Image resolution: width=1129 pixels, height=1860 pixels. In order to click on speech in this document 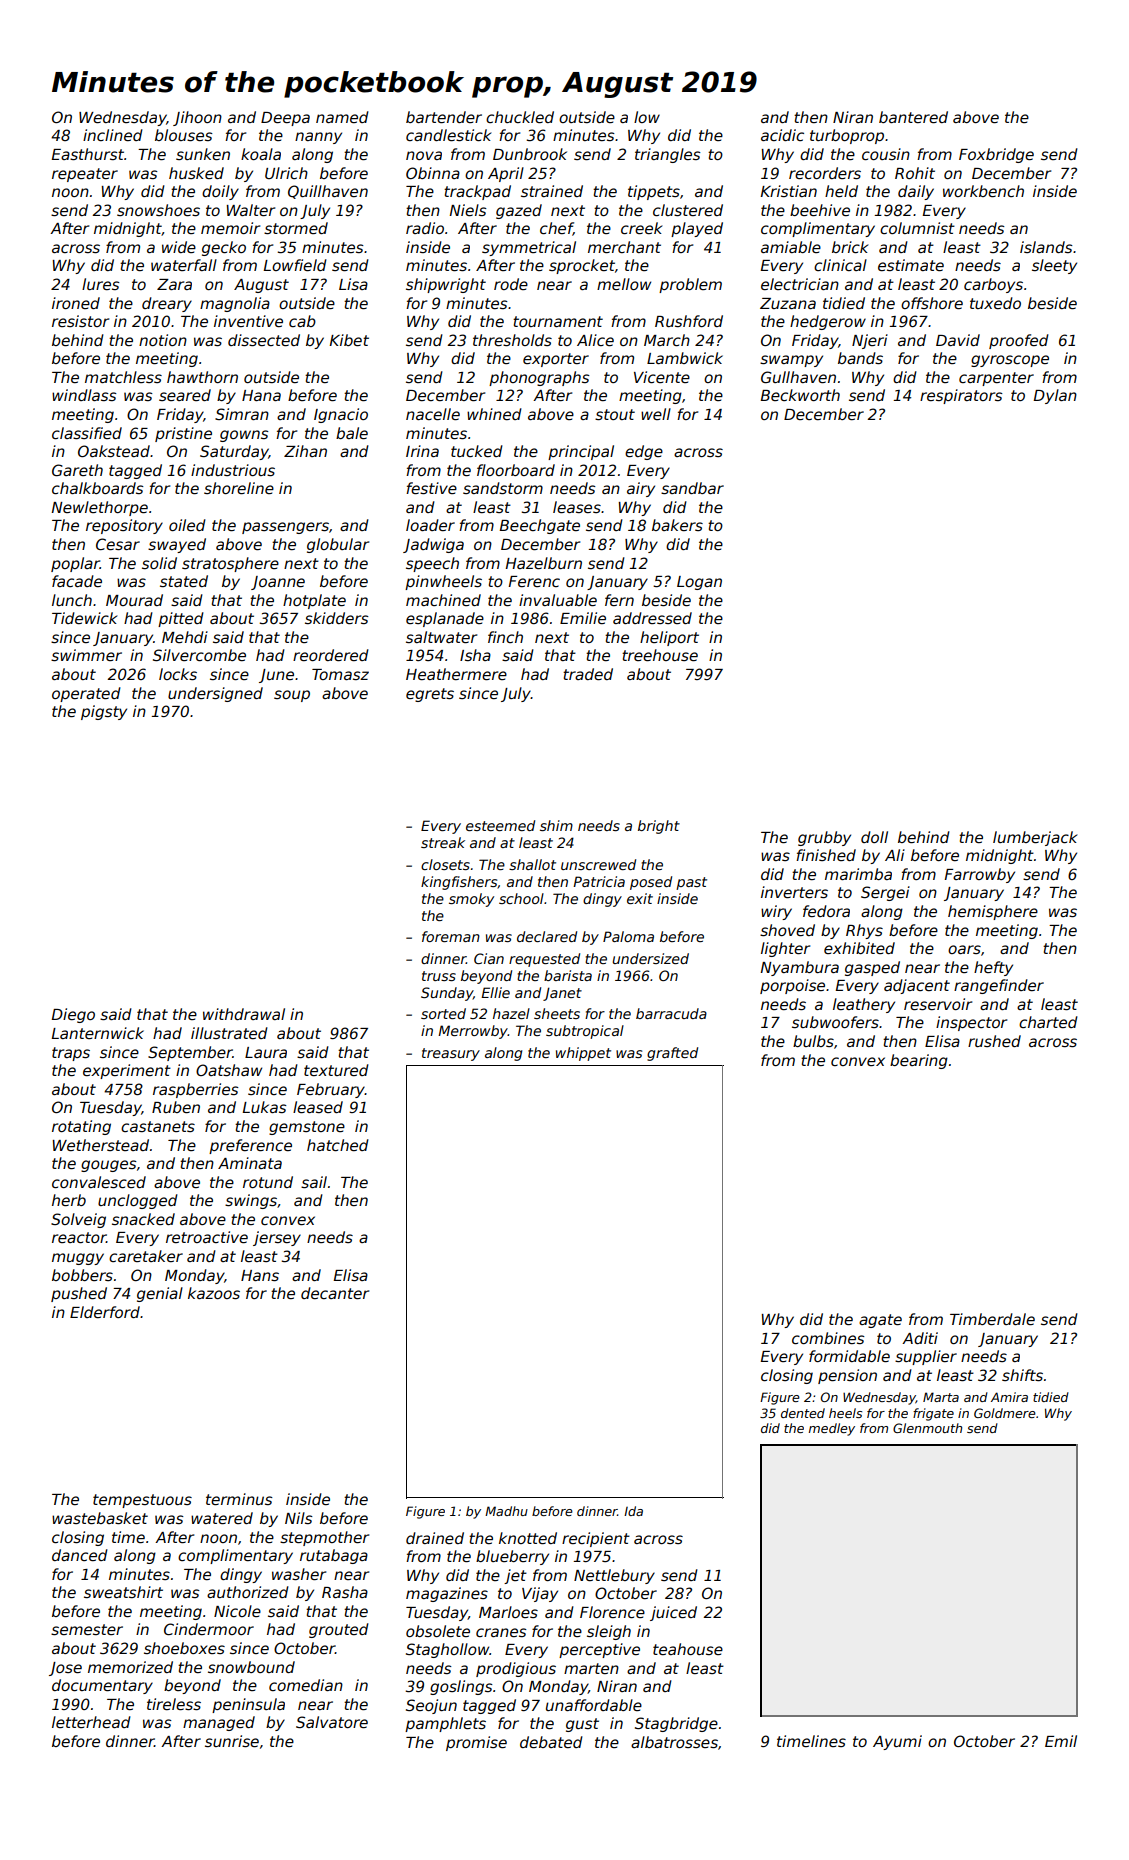, I will do `click(432, 564)`.
